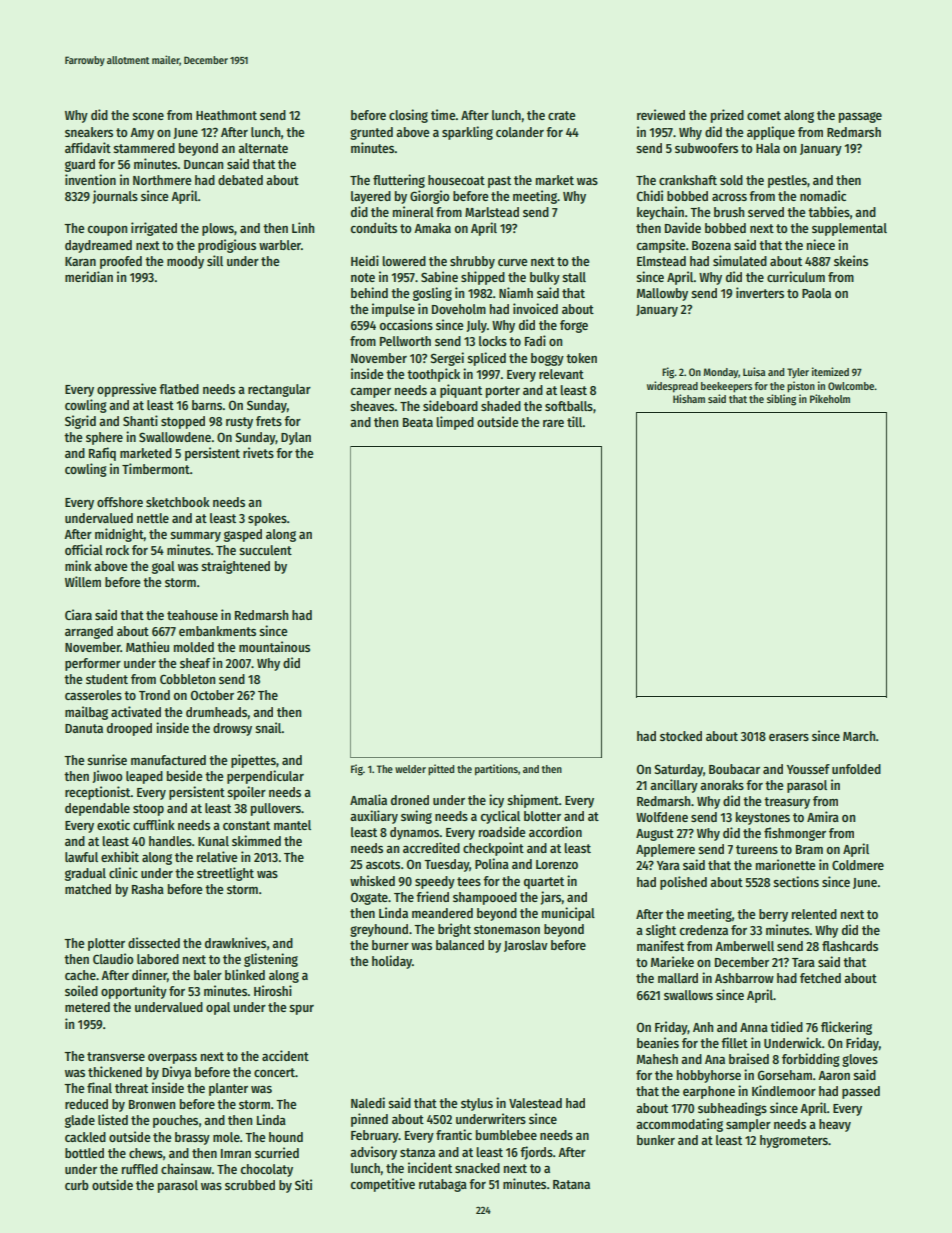  Describe the element at coordinates (89, 276) in the screenshot. I see `meridian` at that location.
